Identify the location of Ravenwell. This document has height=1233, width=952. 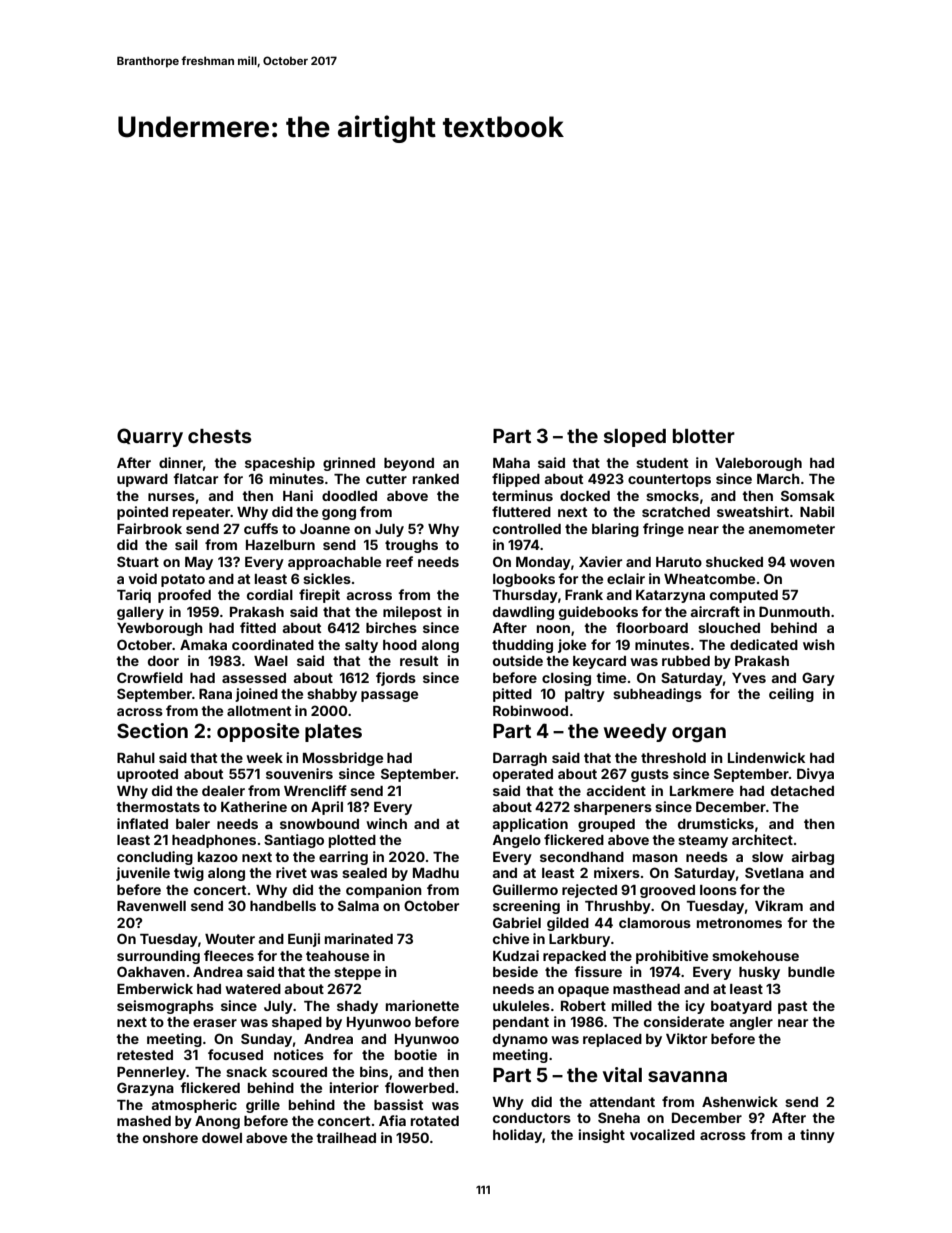
(151, 906).
